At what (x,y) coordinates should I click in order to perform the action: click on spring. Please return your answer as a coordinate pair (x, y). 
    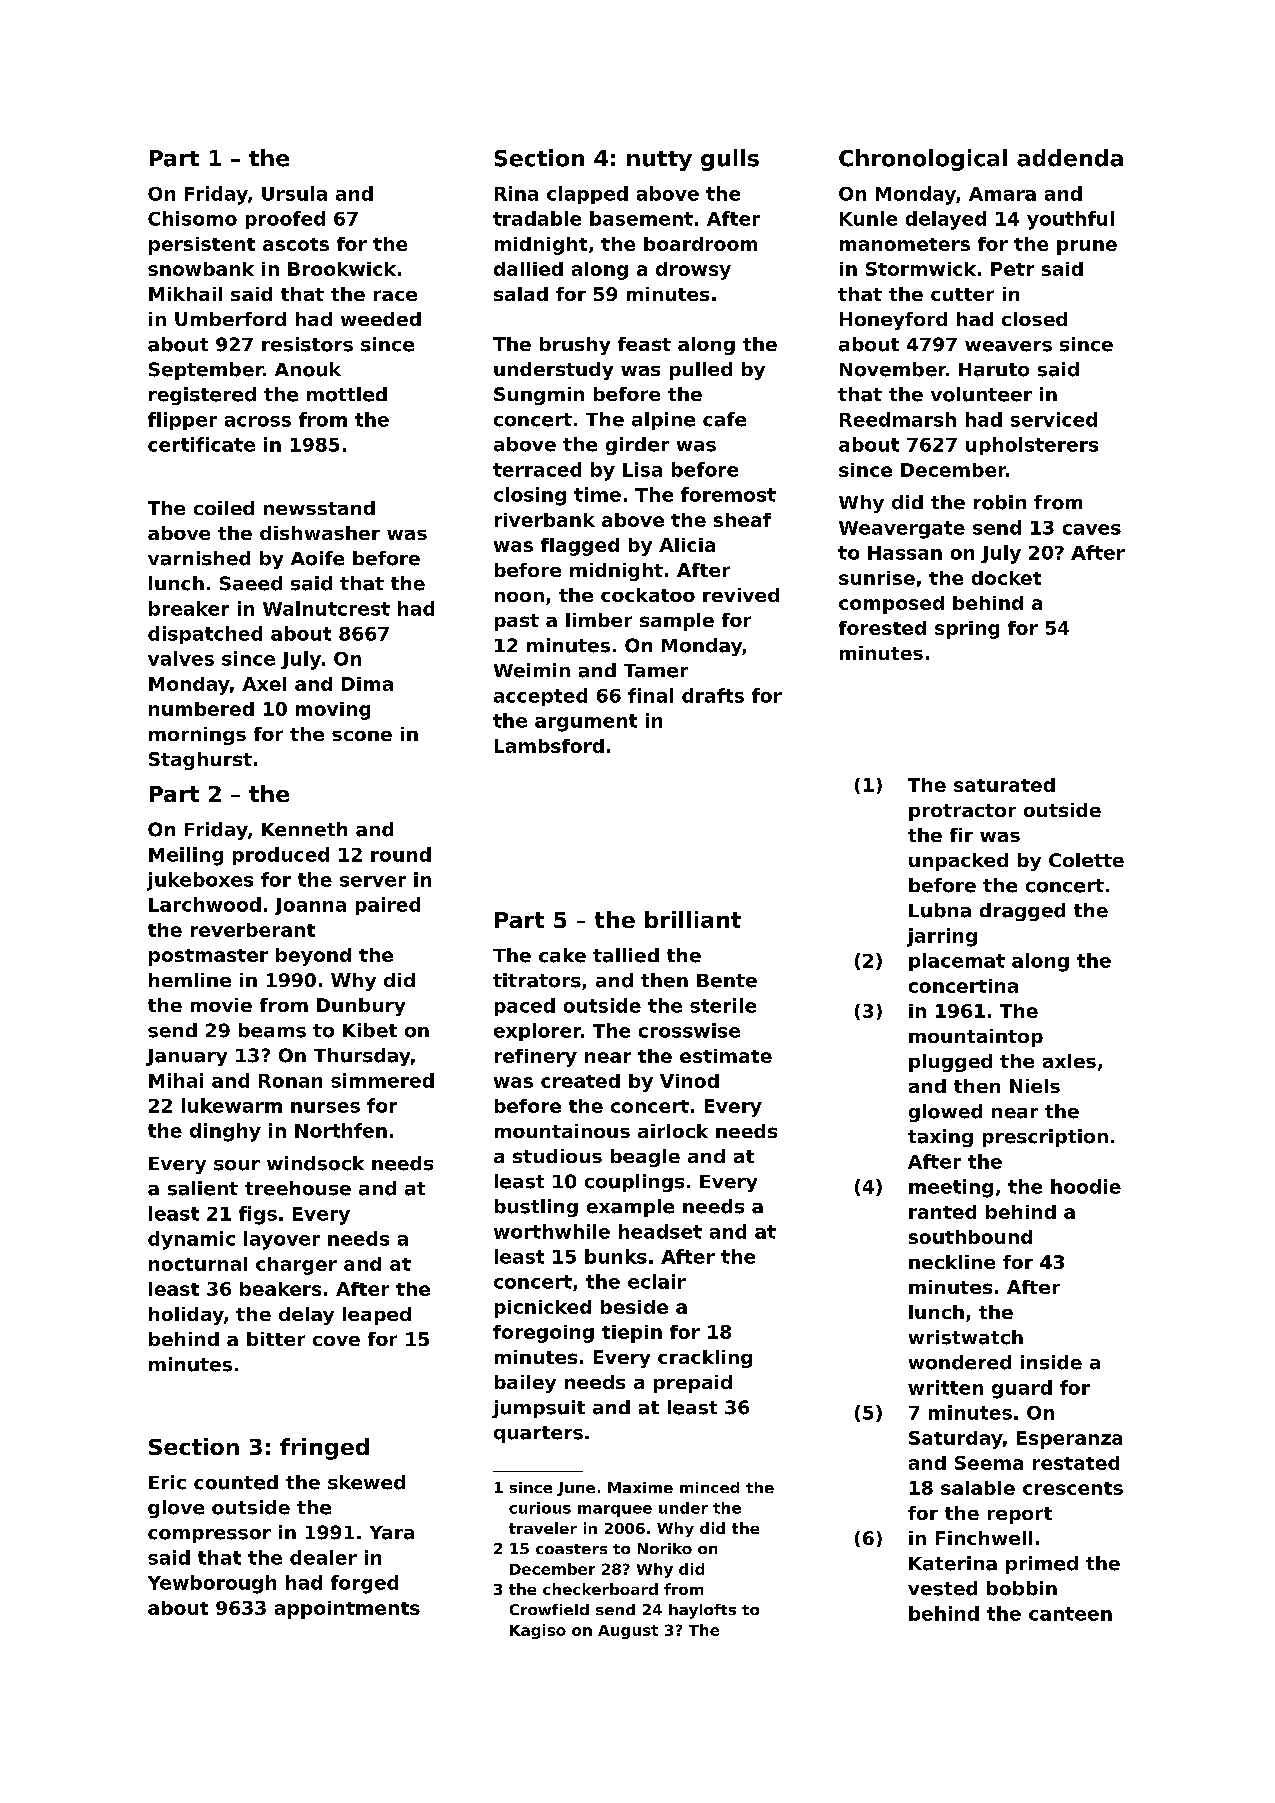
    Looking at the image, I should click on (967, 630).
